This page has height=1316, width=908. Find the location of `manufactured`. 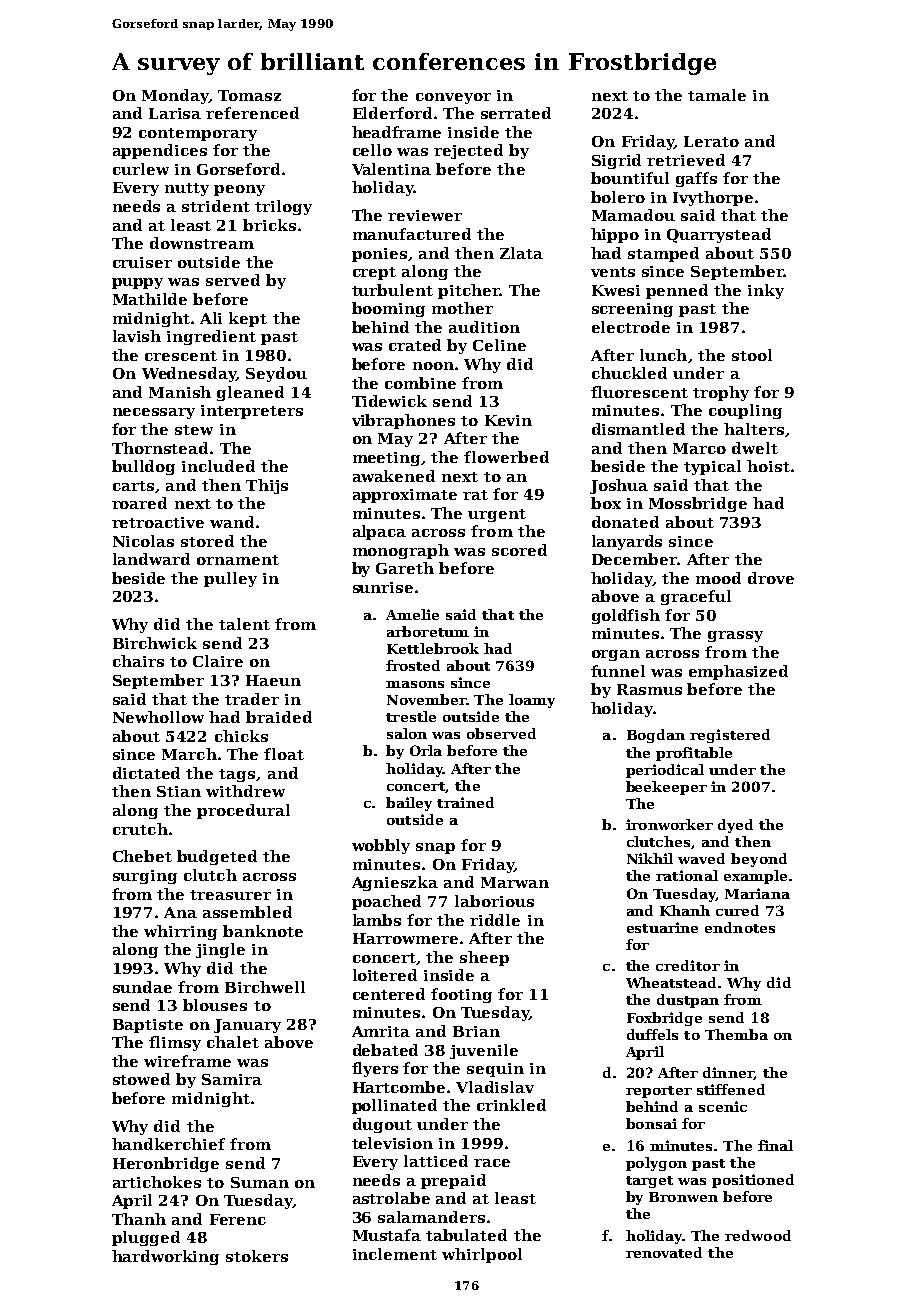

manufactured is located at coordinates (412, 234).
